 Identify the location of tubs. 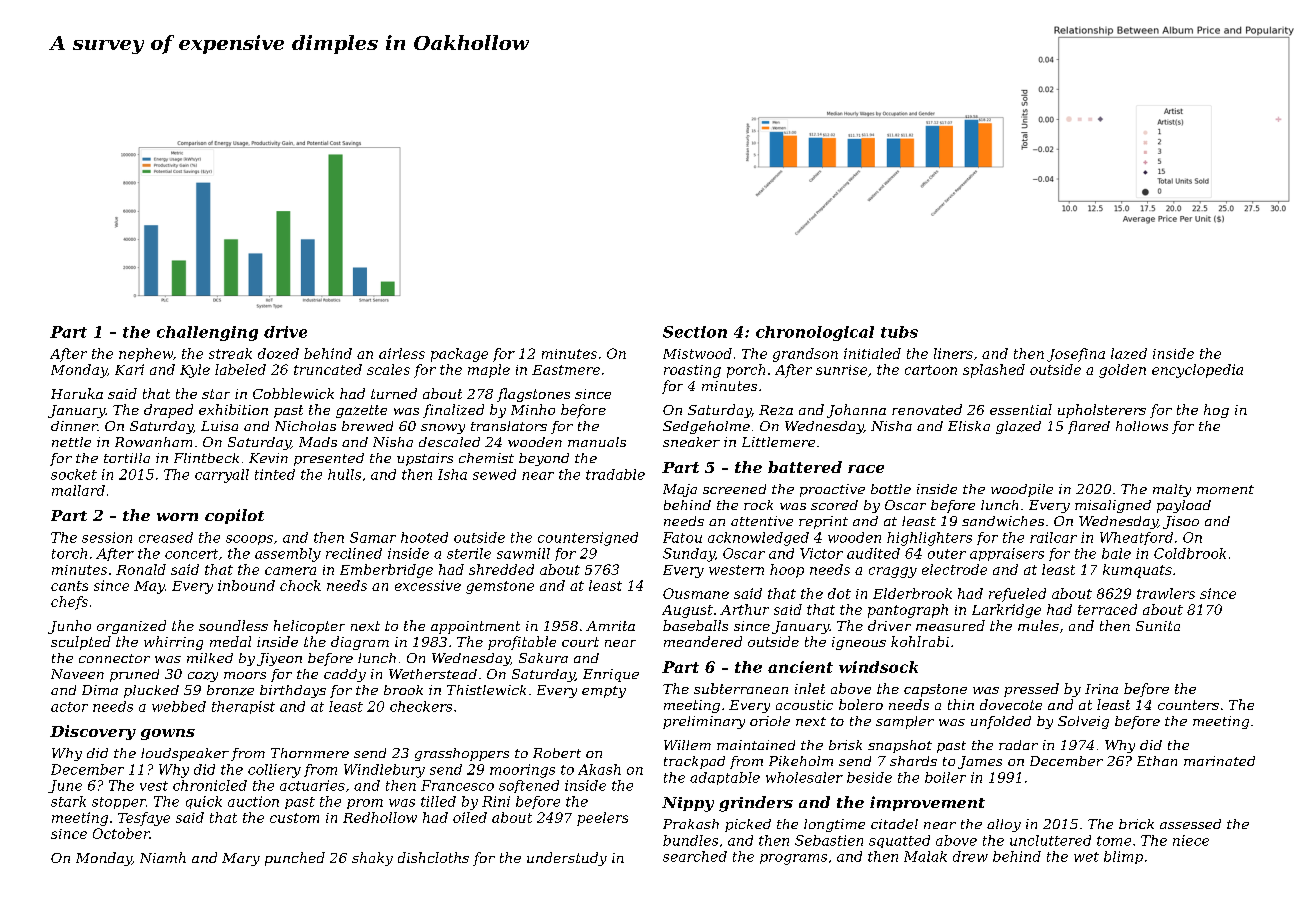
(899, 332).
